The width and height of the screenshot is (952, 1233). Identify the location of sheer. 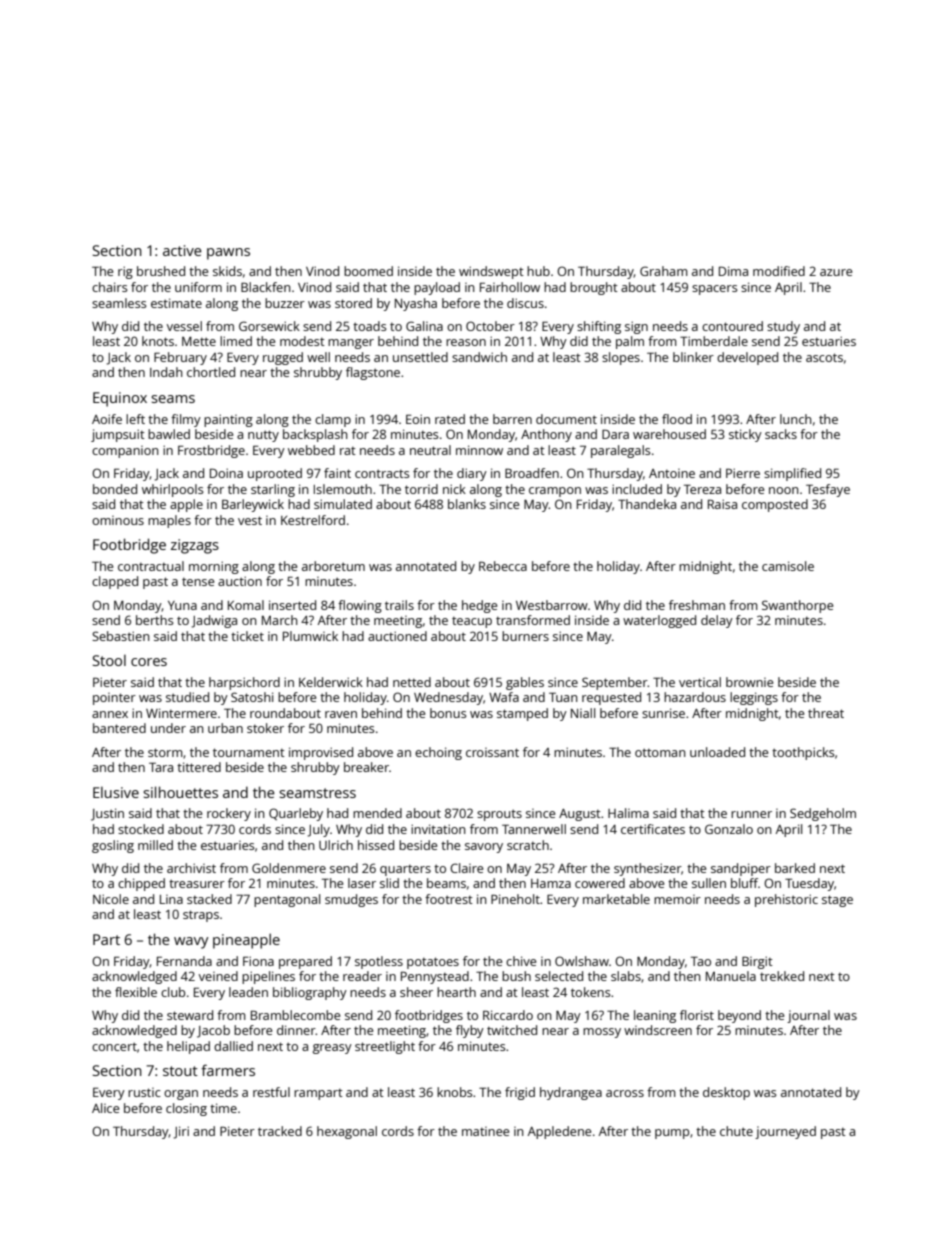
(416, 992).
